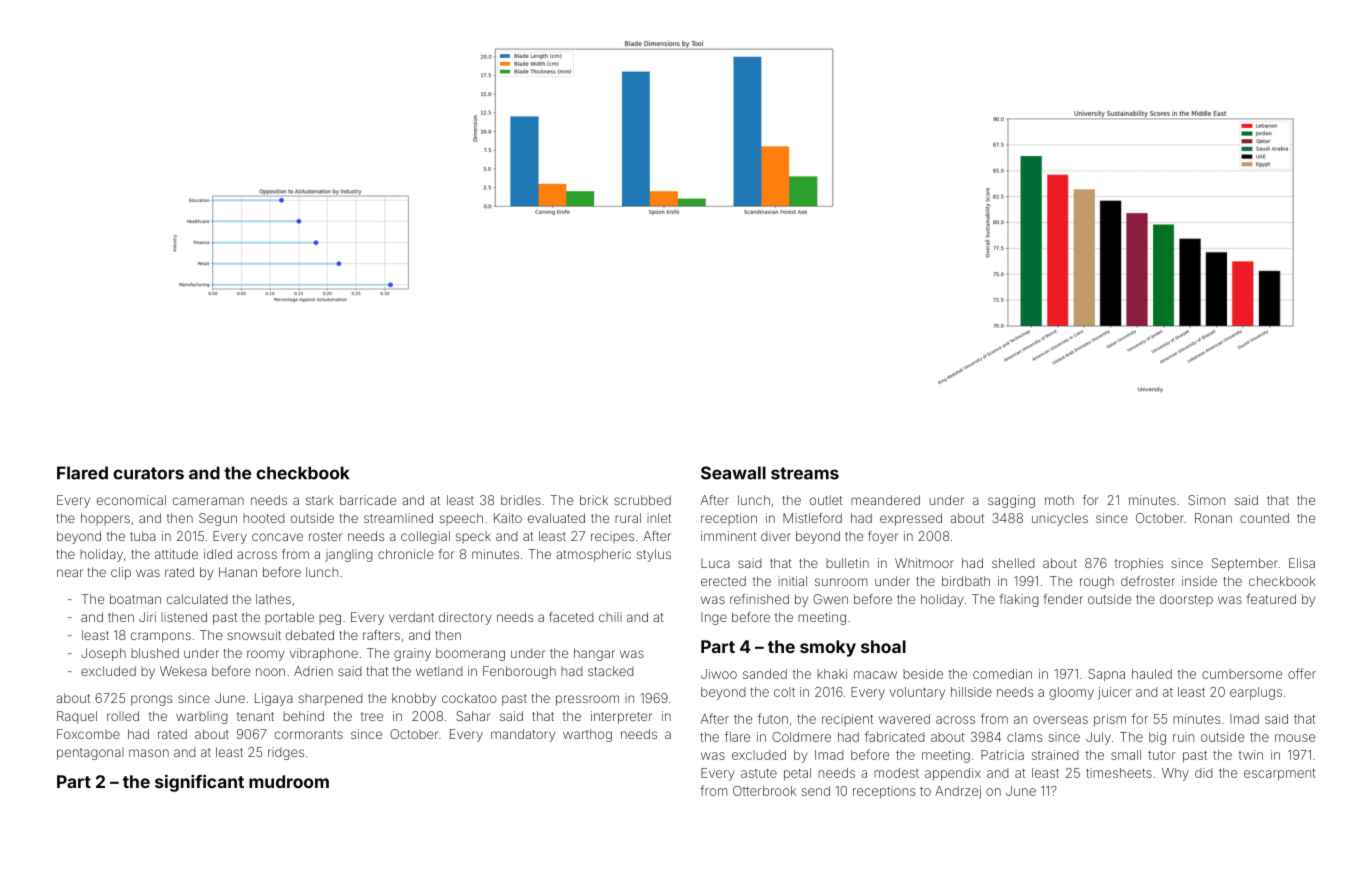 The width and height of the screenshot is (1372, 887). Describe the element at coordinates (199, 783) in the screenshot. I see `significant` at that location.
